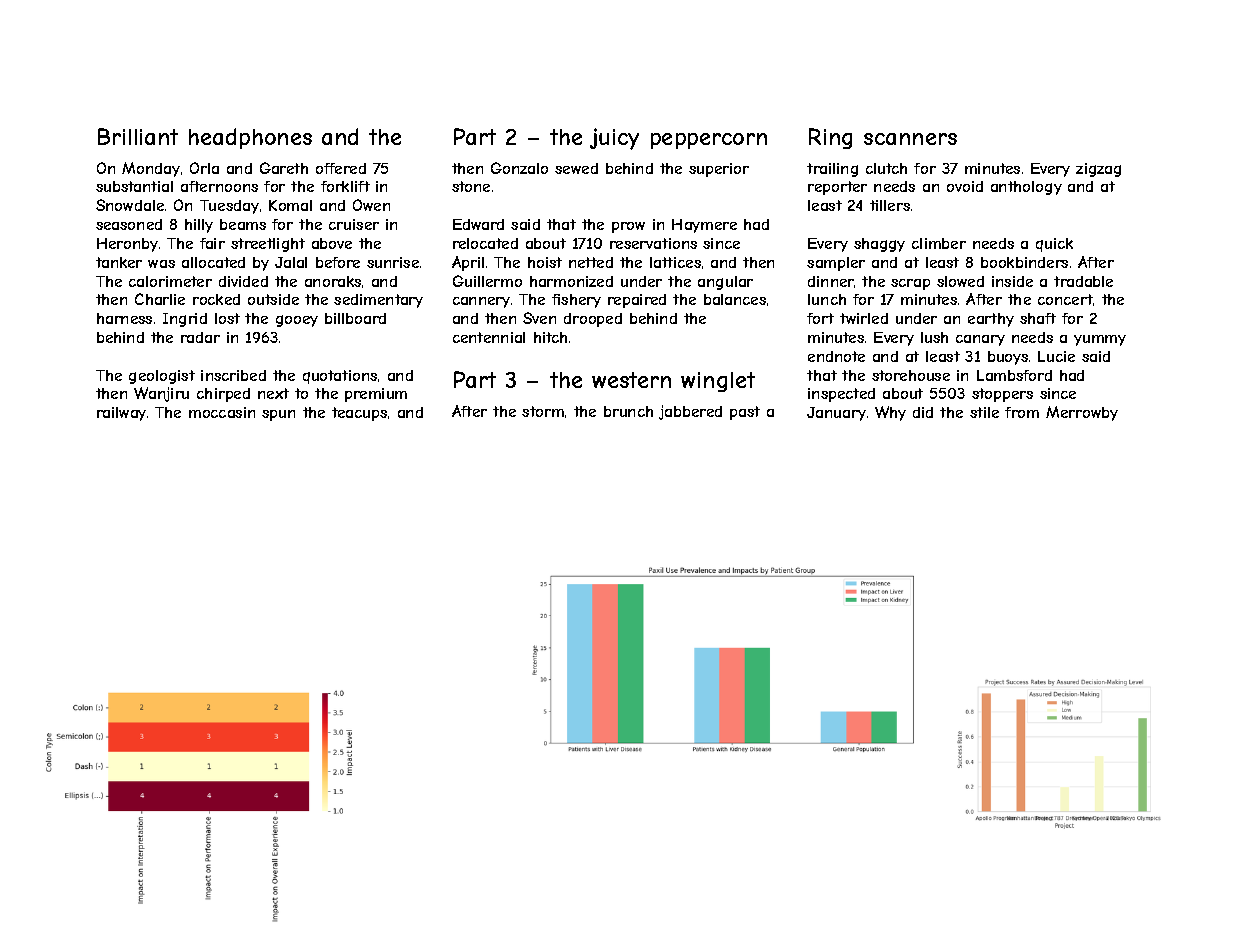  Describe the element at coordinates (939, 243) in the screenshot. I see `climber` at that location.
